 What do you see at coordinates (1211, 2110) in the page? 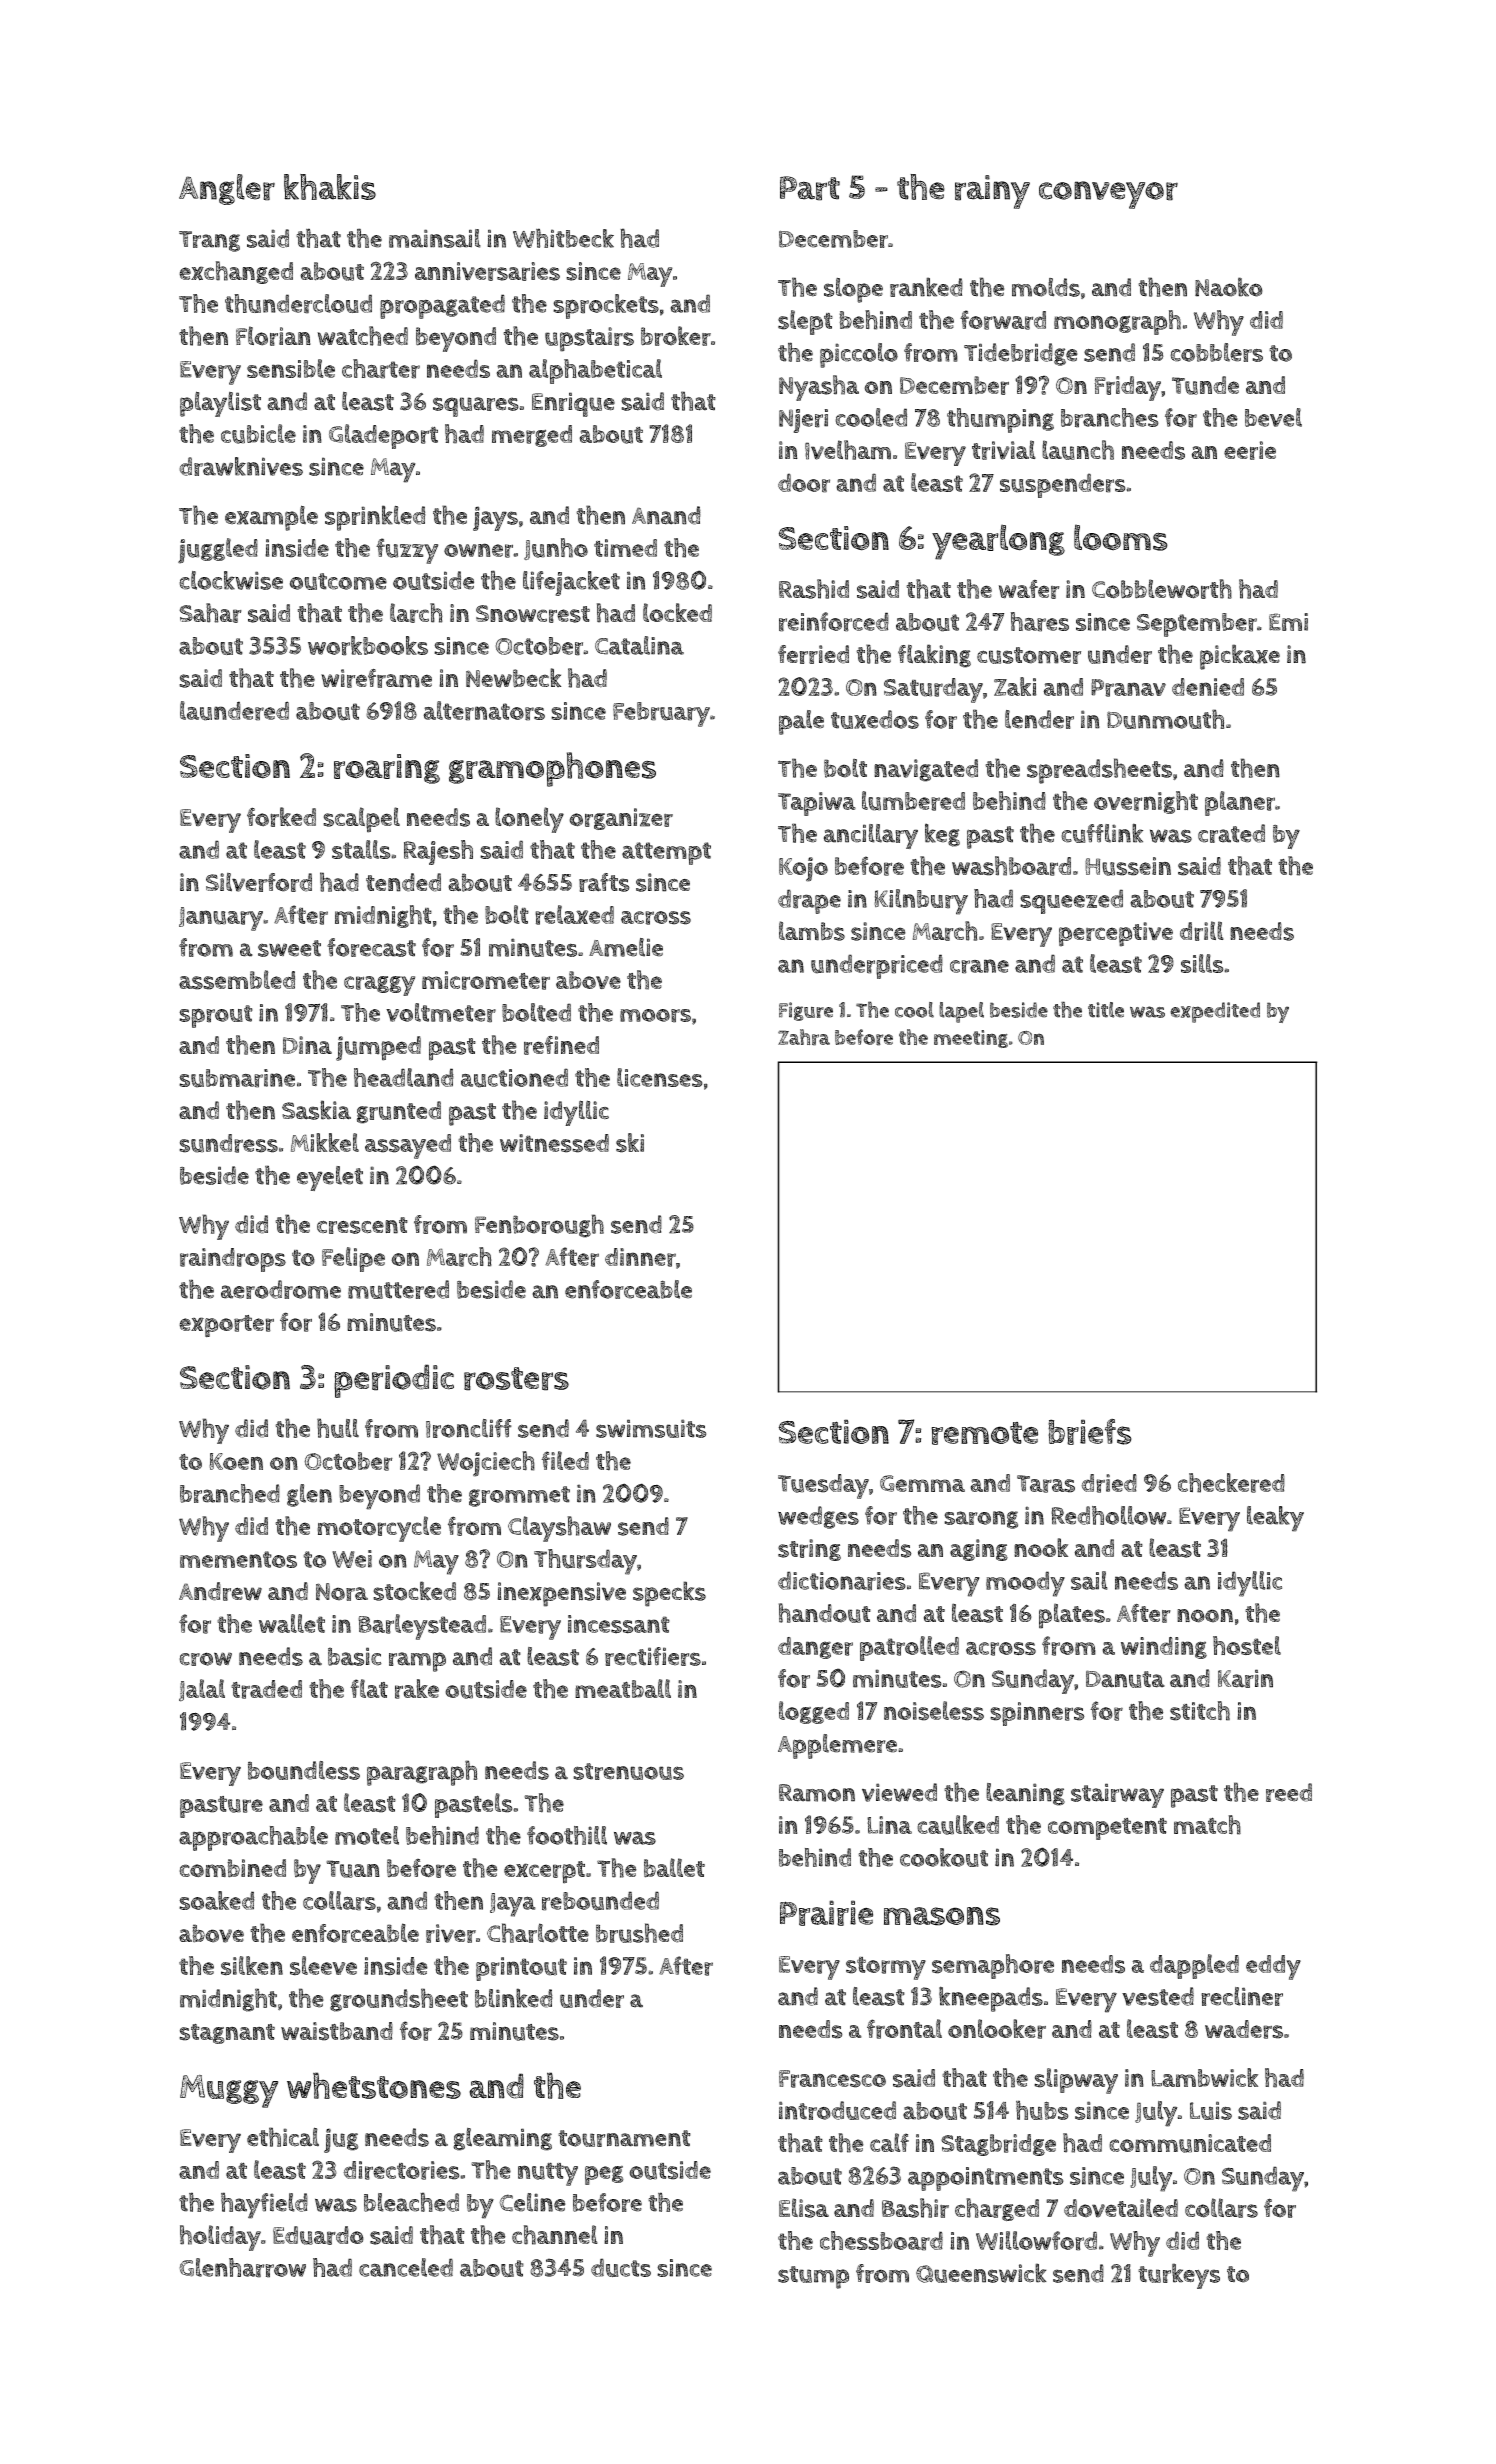
I see `Luis` at bounding box center [1211, 2110].
